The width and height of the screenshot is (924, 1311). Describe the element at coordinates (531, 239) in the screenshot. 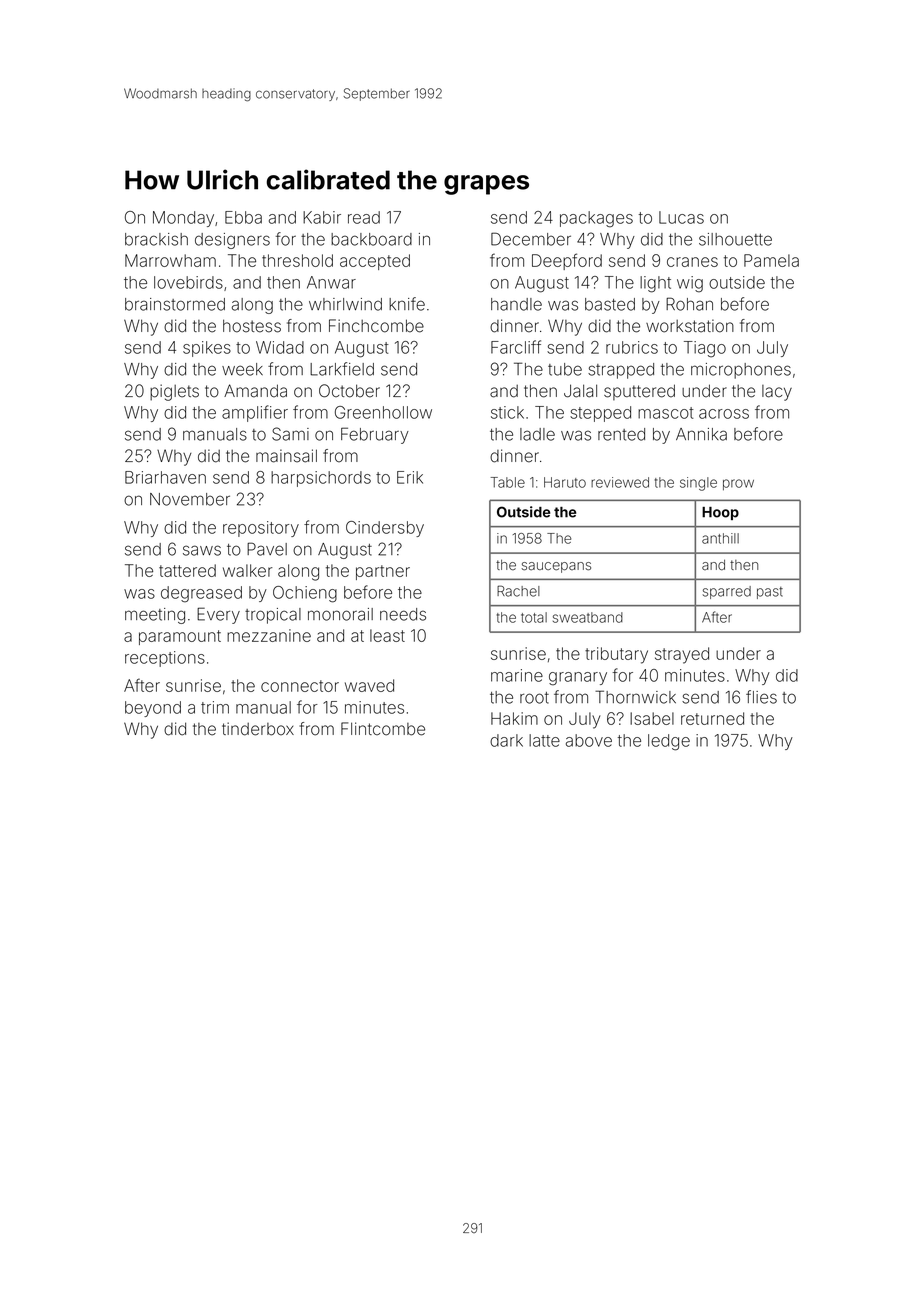

I see `December` at that location.
